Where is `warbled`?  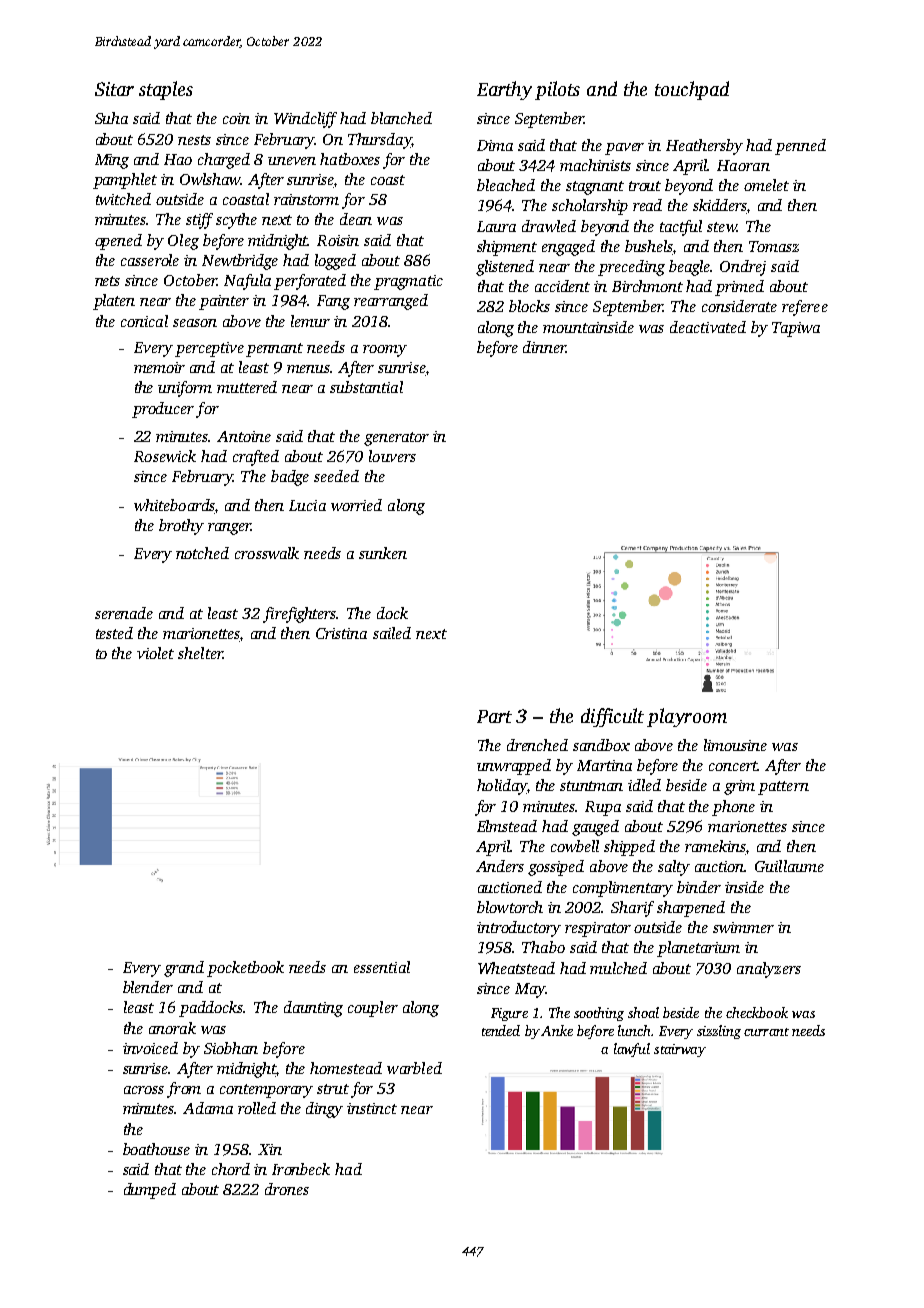
warbled is located at coordinates (414, 1068).
